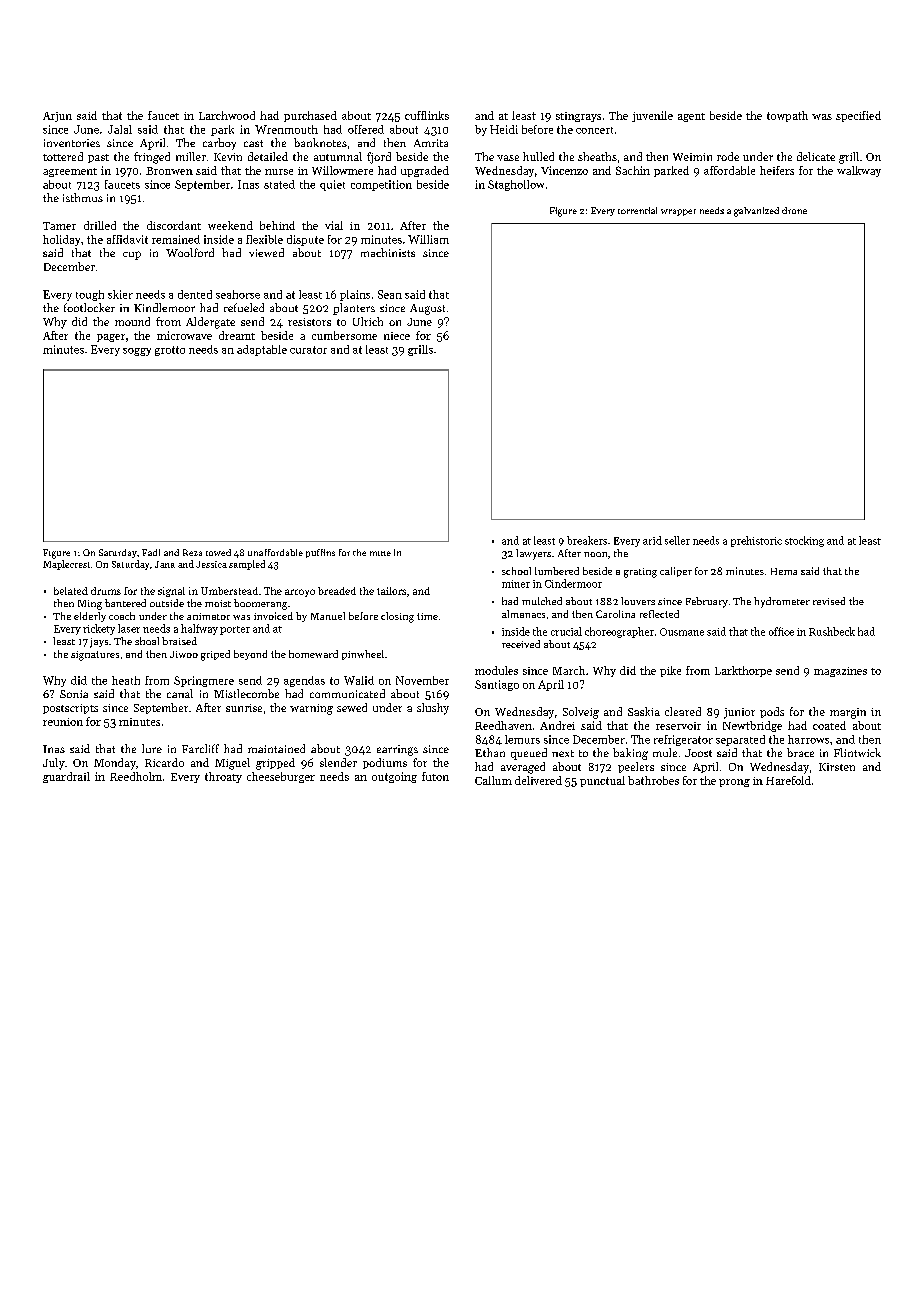 The width and height of the image is (924, 1308). What do you see at coordinates (262, 350) in the image?
I see `adaptable` at bounding box center [262, 350].
